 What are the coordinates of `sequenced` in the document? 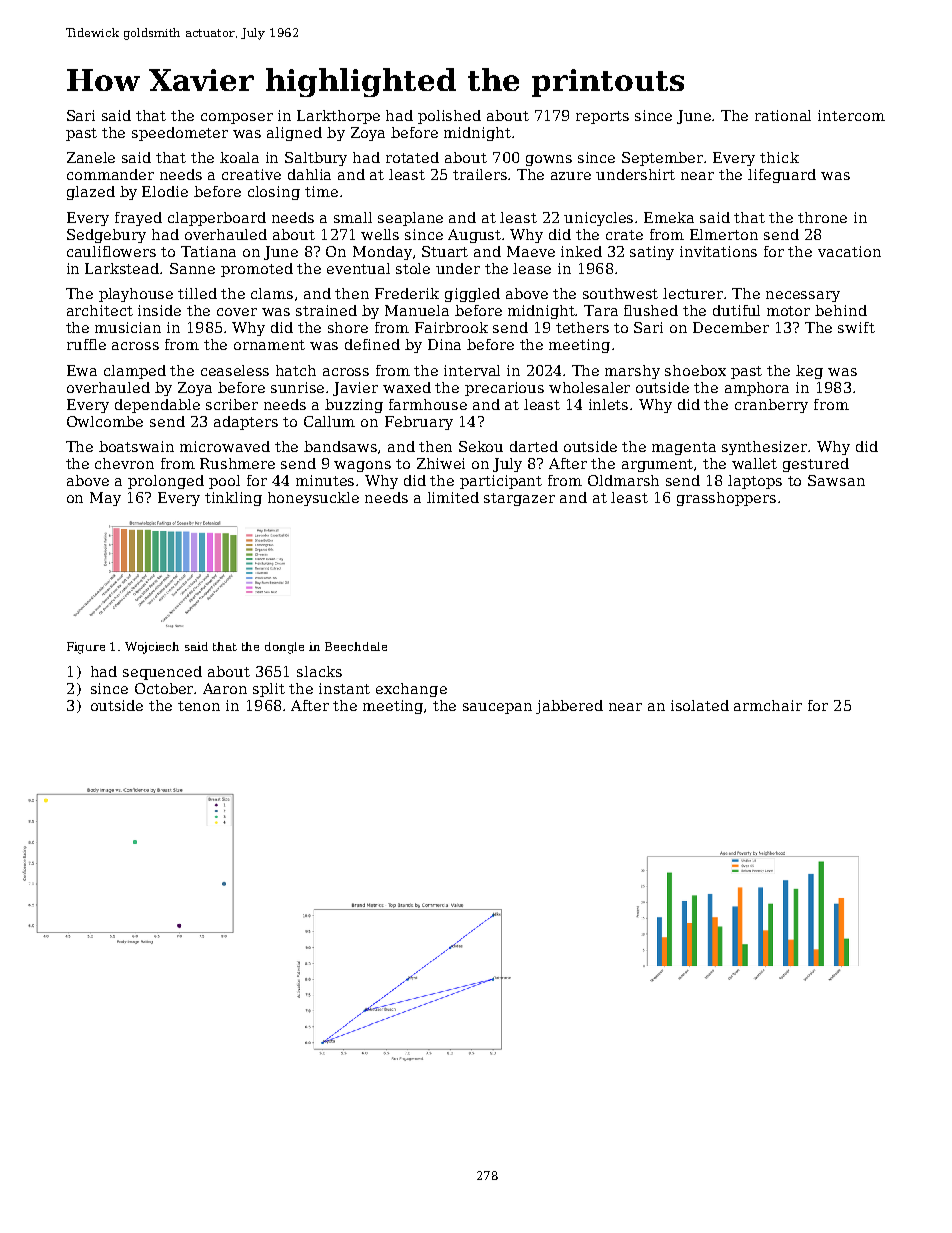 It's located at (162, 673).
